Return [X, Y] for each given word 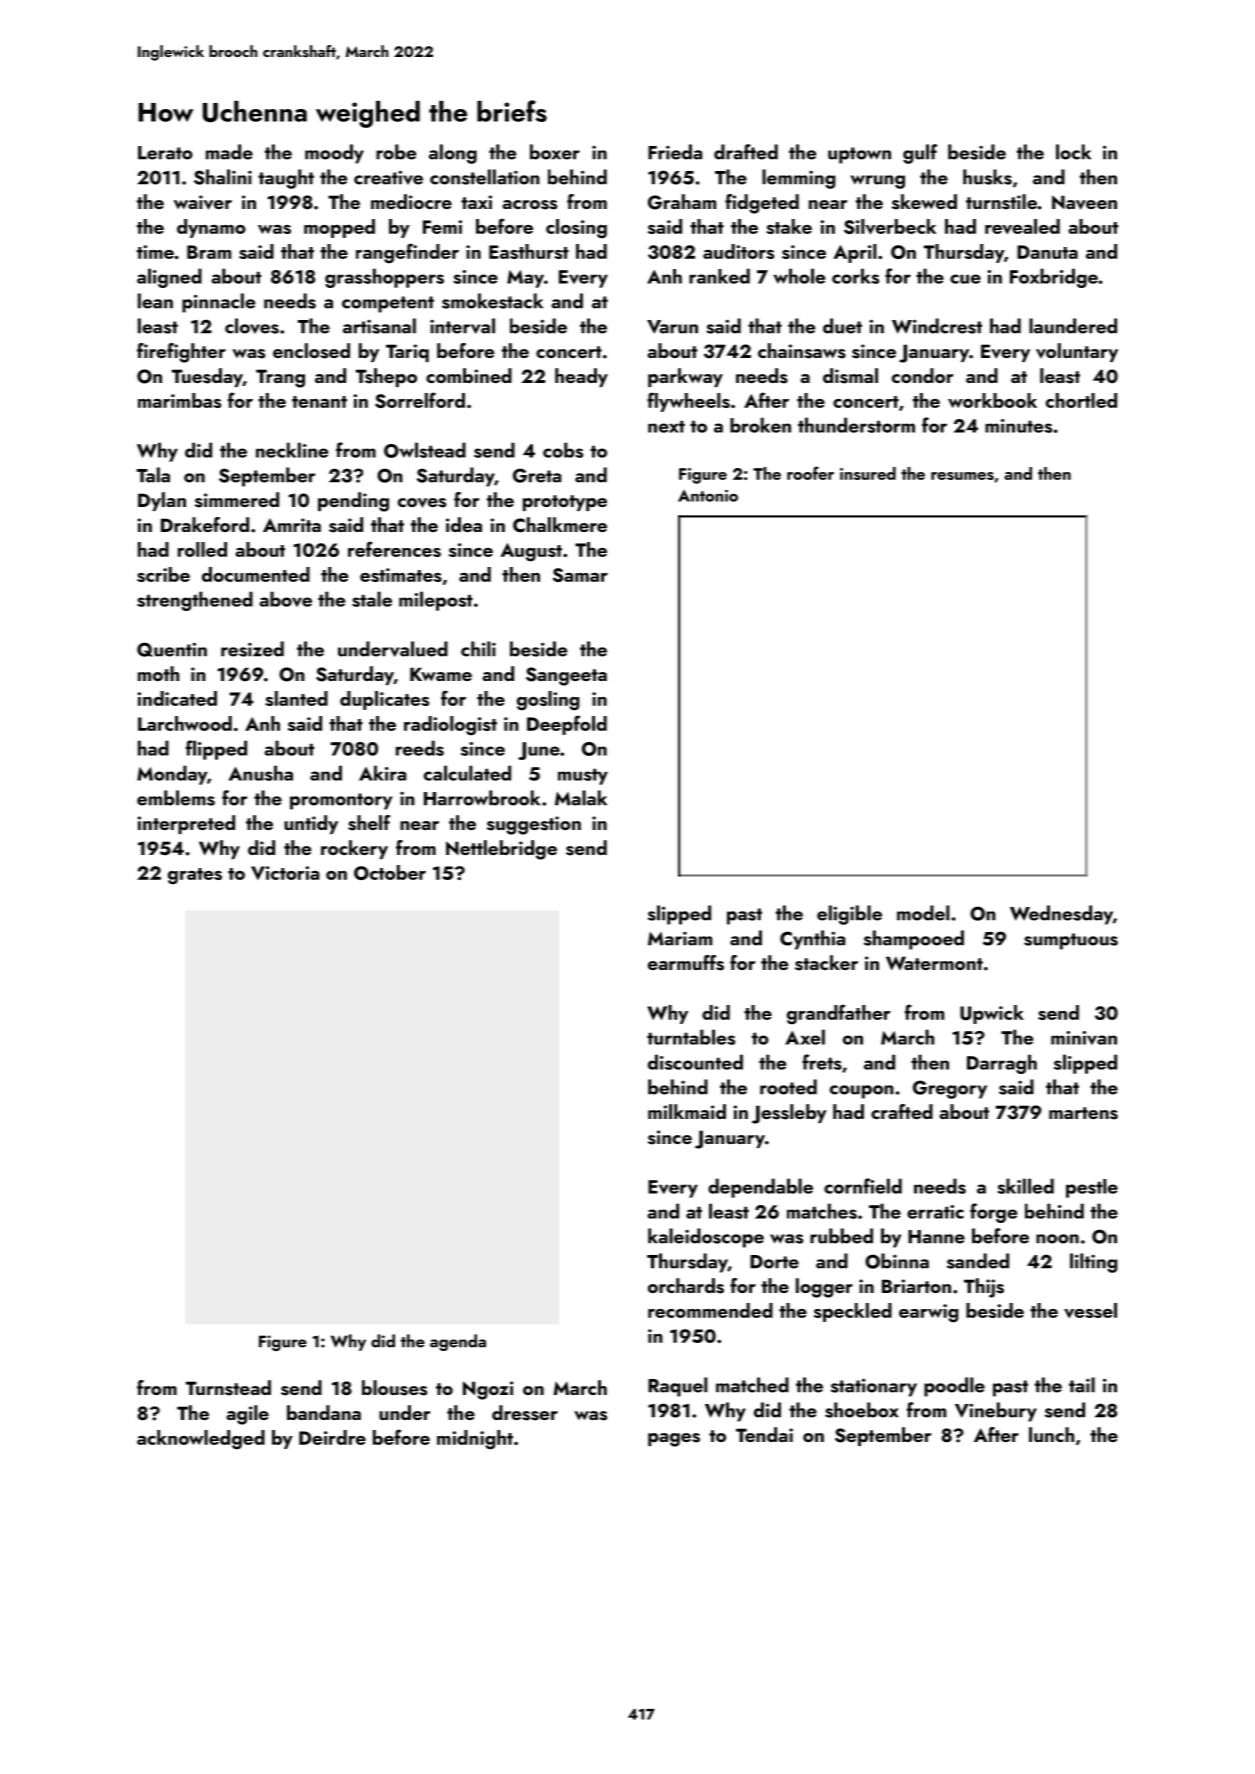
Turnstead [228, 1388]
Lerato [165, 153]
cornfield [863, 1186]
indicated [177, 698]
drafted [746, 152]
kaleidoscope [706, 1238]
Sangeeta [566, 676]
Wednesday [1061, 915]
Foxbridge [1054, 278]
